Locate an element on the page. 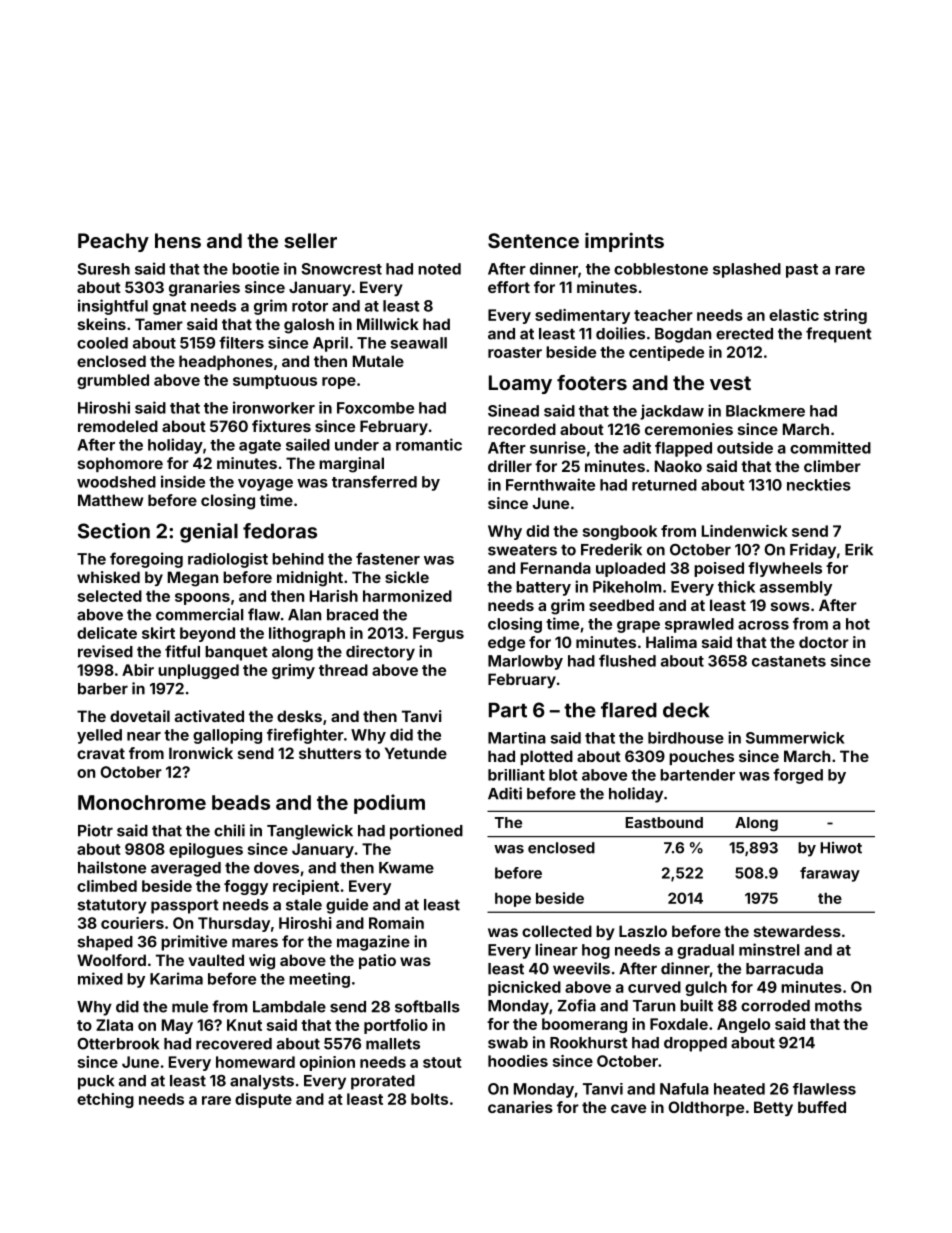 The width and height of the page is (952, 1233). barber is located at coordinates (103, 689).
